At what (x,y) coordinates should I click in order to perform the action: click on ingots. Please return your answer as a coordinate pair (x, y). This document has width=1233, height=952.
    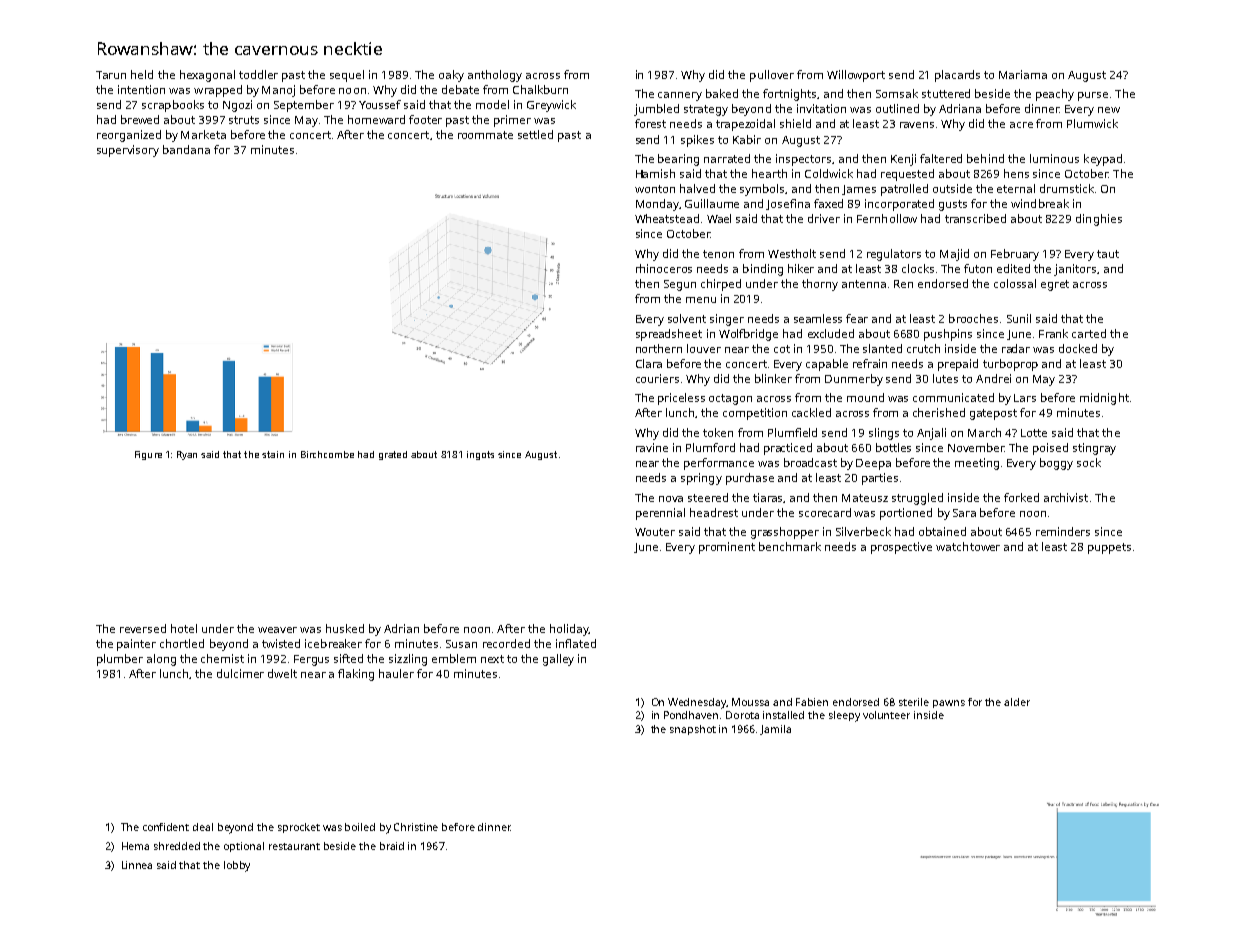
    Looking at the image, I should click on (480, 455).
